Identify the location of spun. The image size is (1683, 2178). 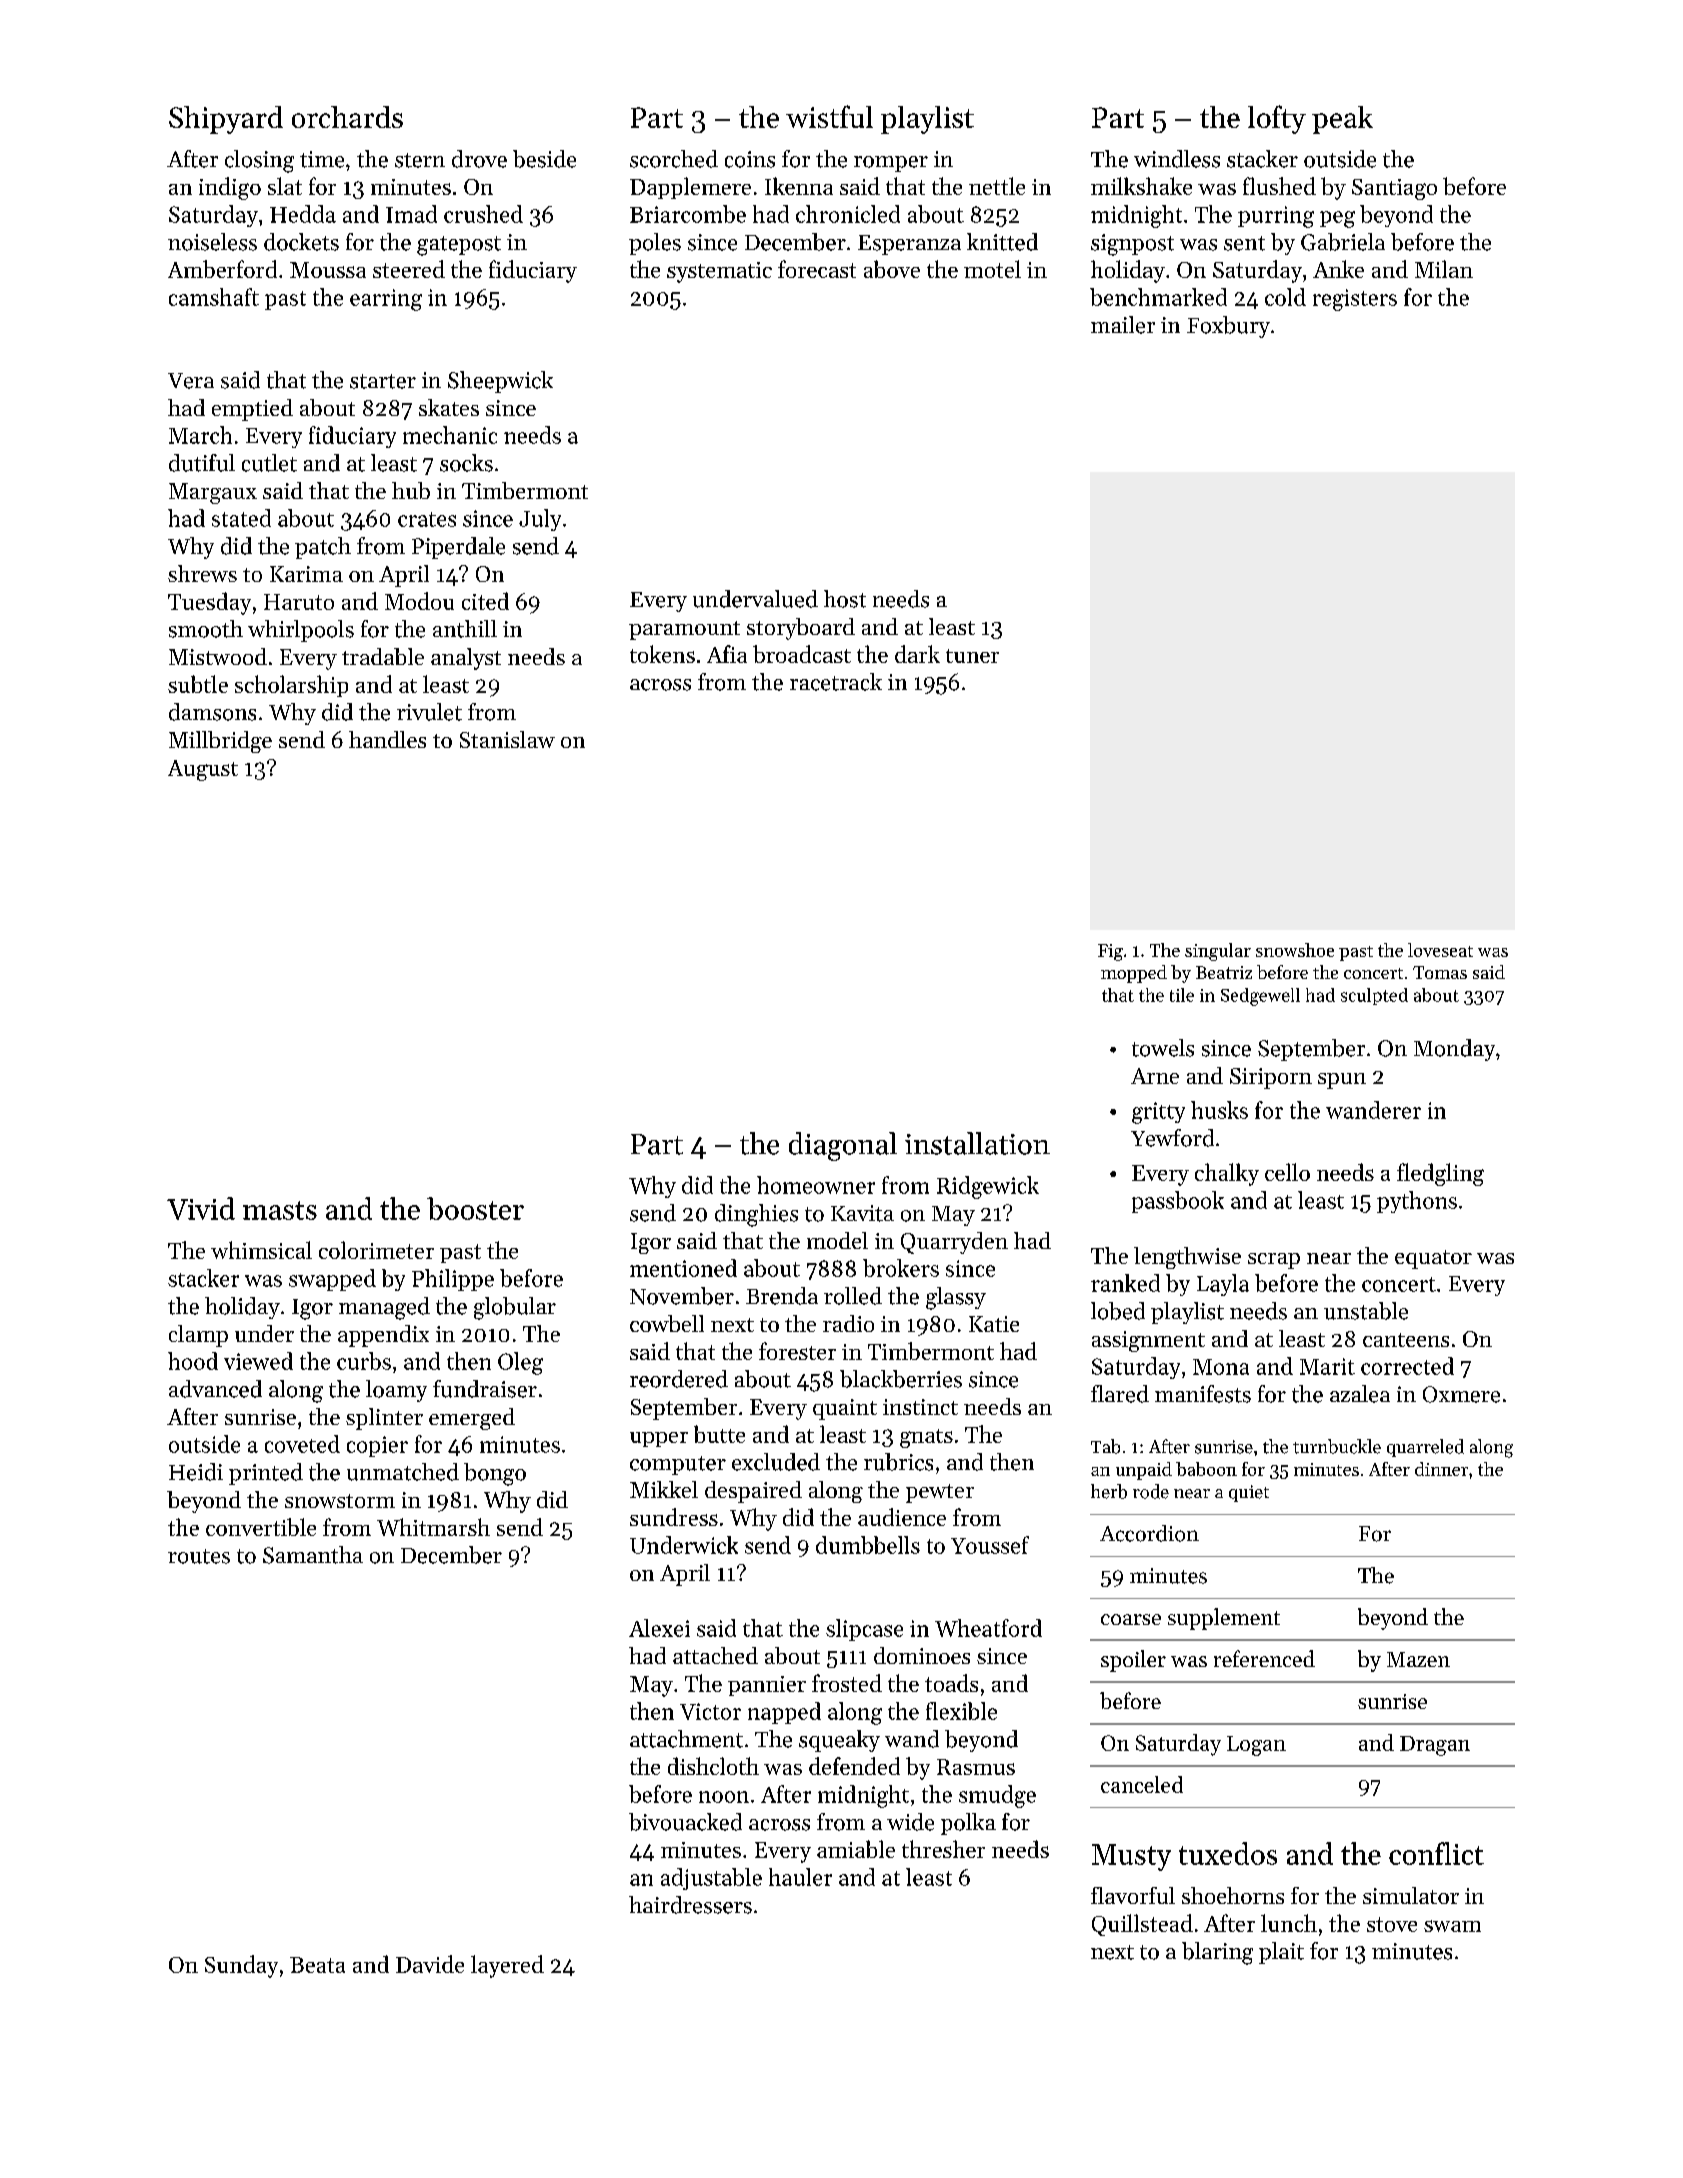
(1342, 1081).
